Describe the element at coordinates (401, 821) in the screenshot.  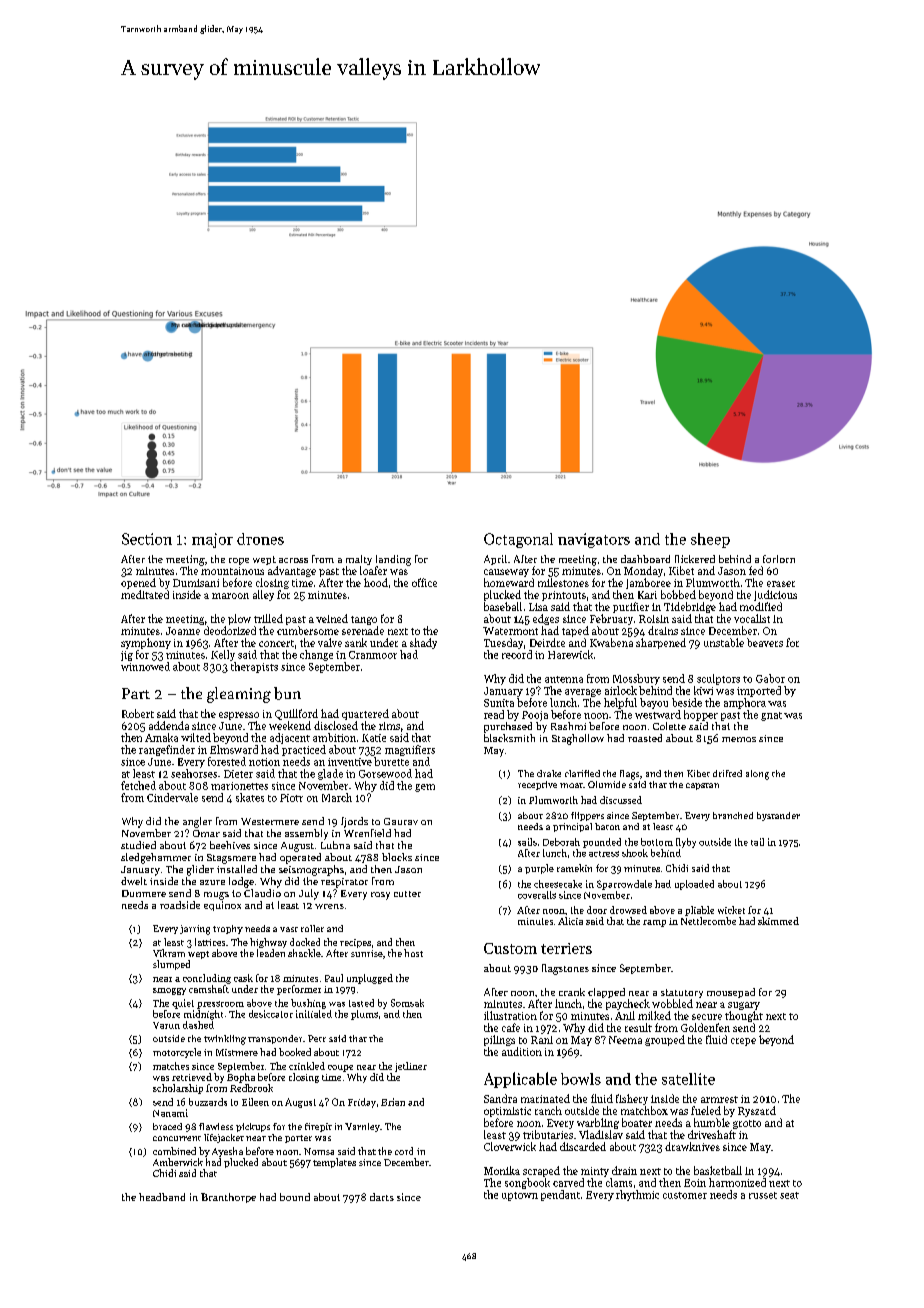
I see `Gaurav` at that location.
